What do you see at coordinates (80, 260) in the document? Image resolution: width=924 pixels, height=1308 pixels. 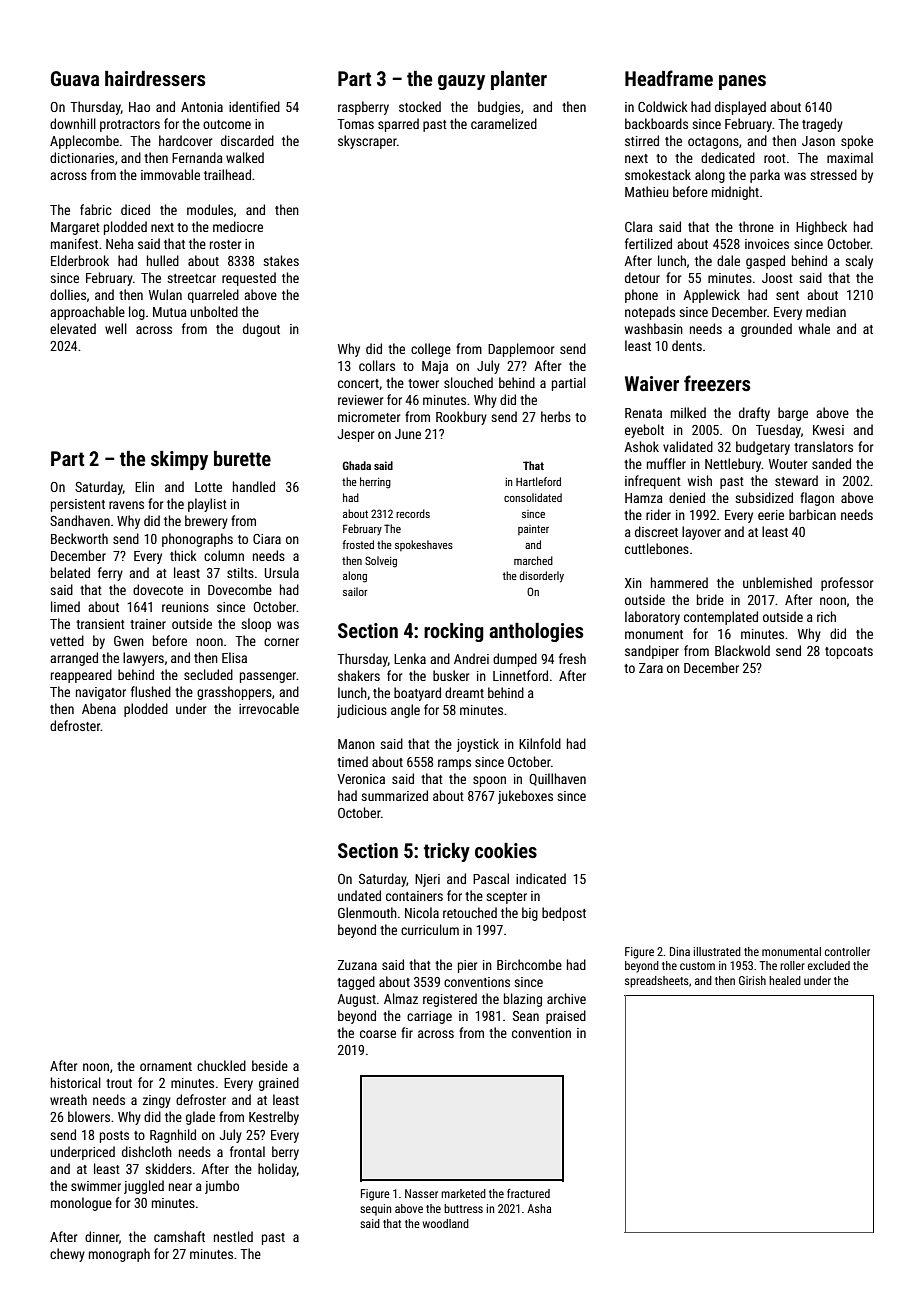 I see `Elderbrook` at bounding box center [80, 260].
